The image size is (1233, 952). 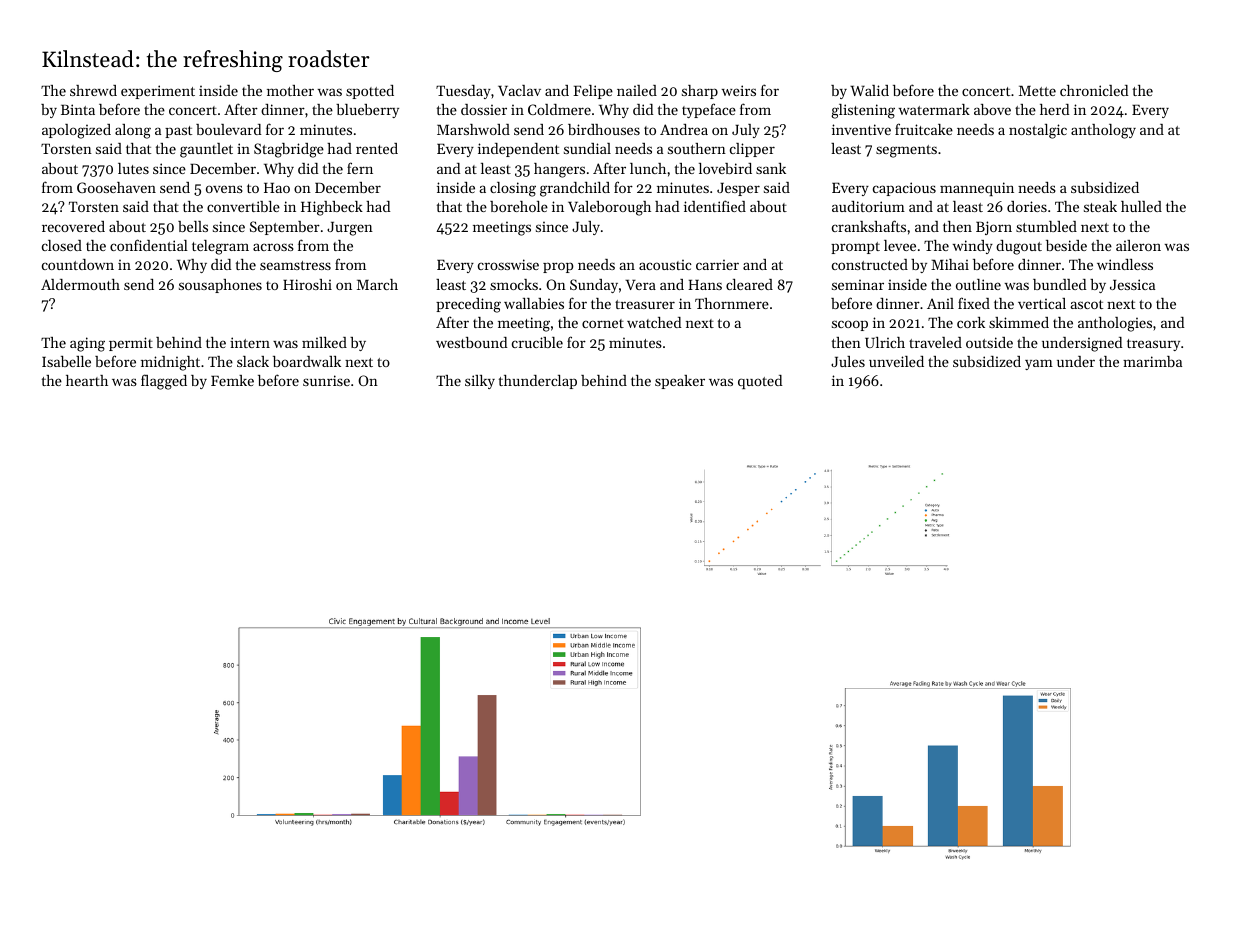 What do you see at coordinates (87, 380) in the screenshot?
I see `hearth` at bounding box center [87, 380].
